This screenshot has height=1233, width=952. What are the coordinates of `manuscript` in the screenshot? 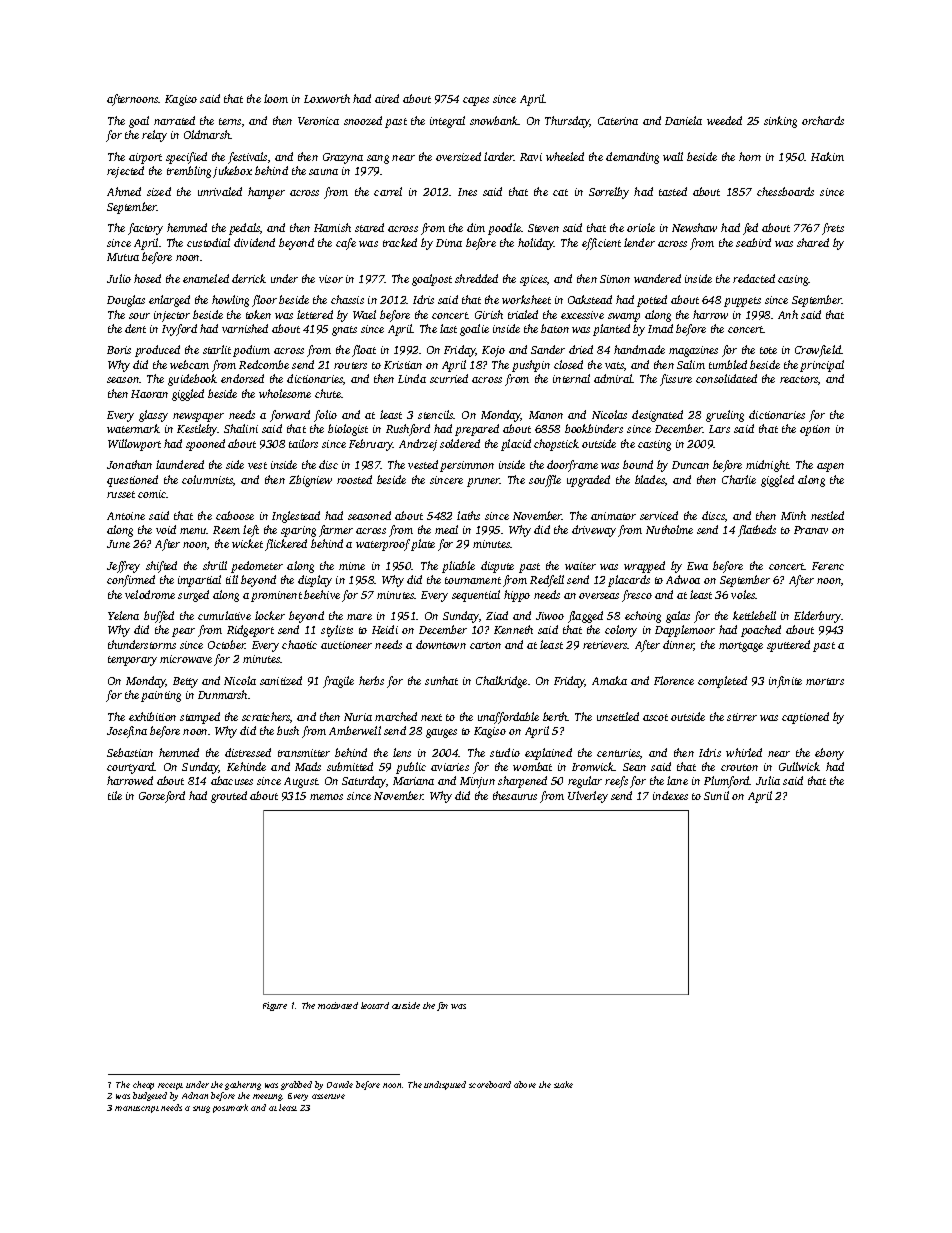 It's located at (137, 1109).
